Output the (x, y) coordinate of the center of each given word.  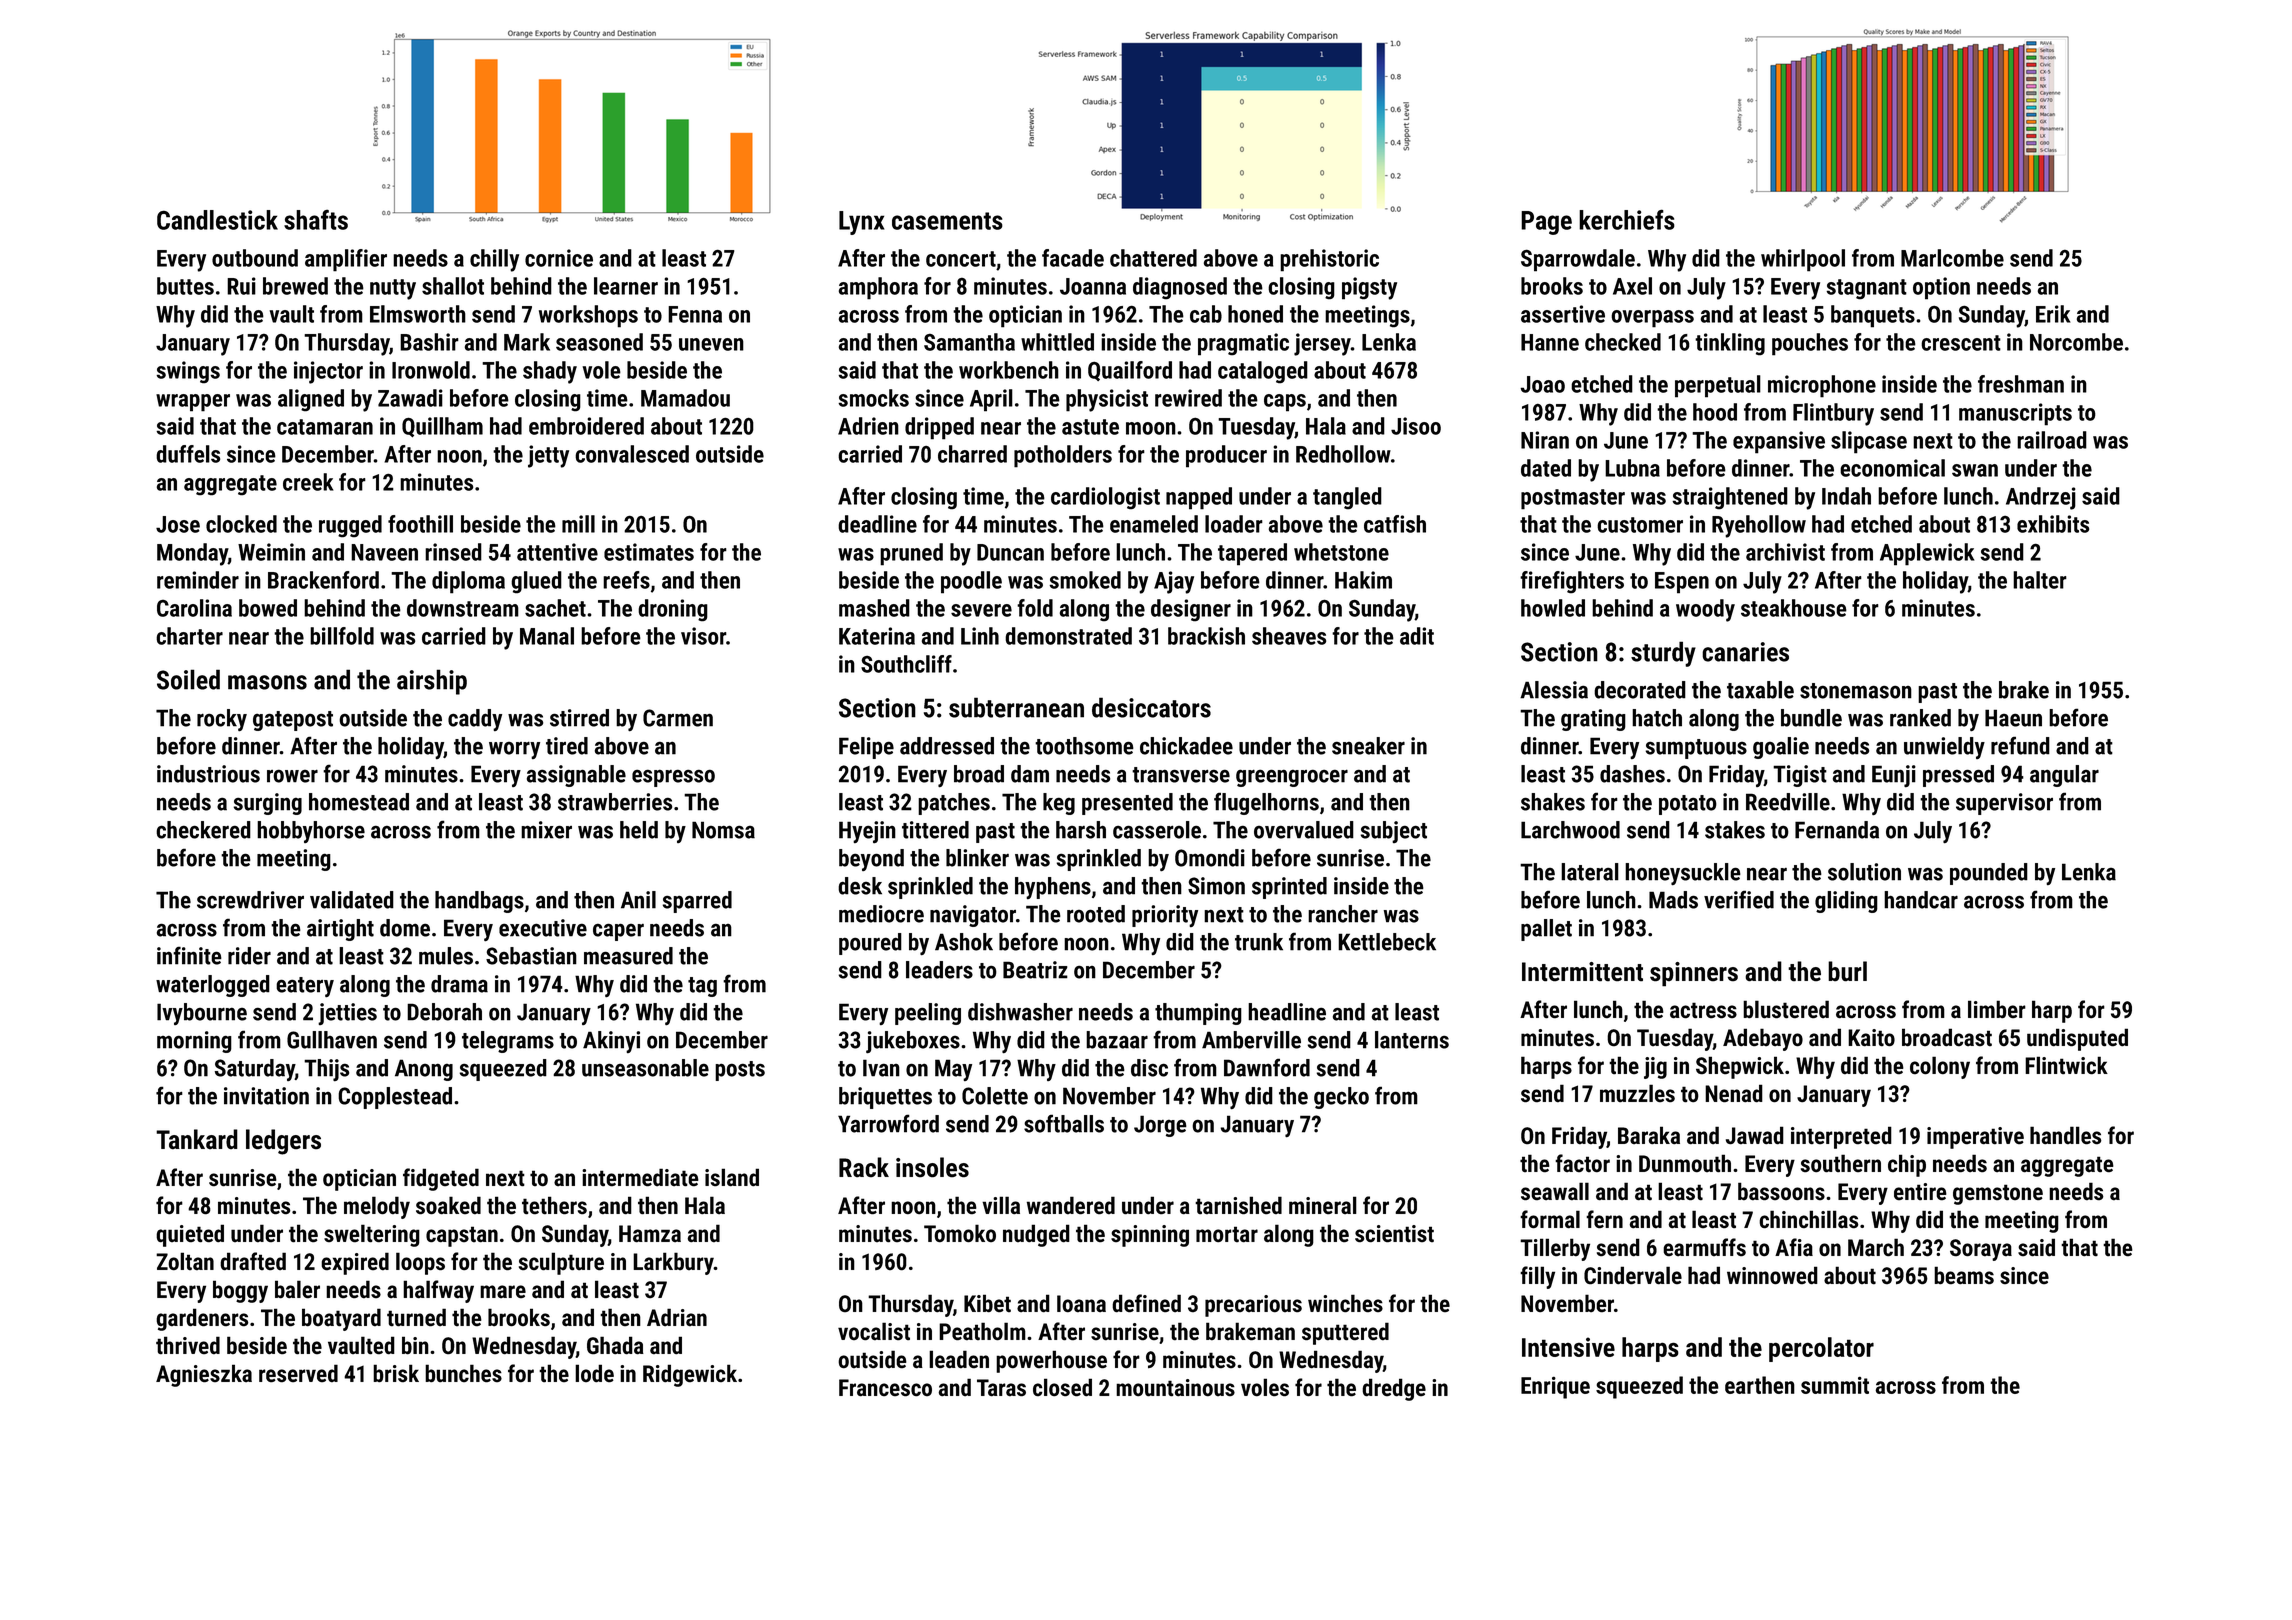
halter (2040, 580)
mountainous (1175, 1388)
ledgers (283, 1142)
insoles (932, 1167)
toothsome (1084, 746)
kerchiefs (1627, 219)
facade (1073, 258)
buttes (185, 286)
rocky (222, 720)
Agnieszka (204, 1375)
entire (1920, 1192)
